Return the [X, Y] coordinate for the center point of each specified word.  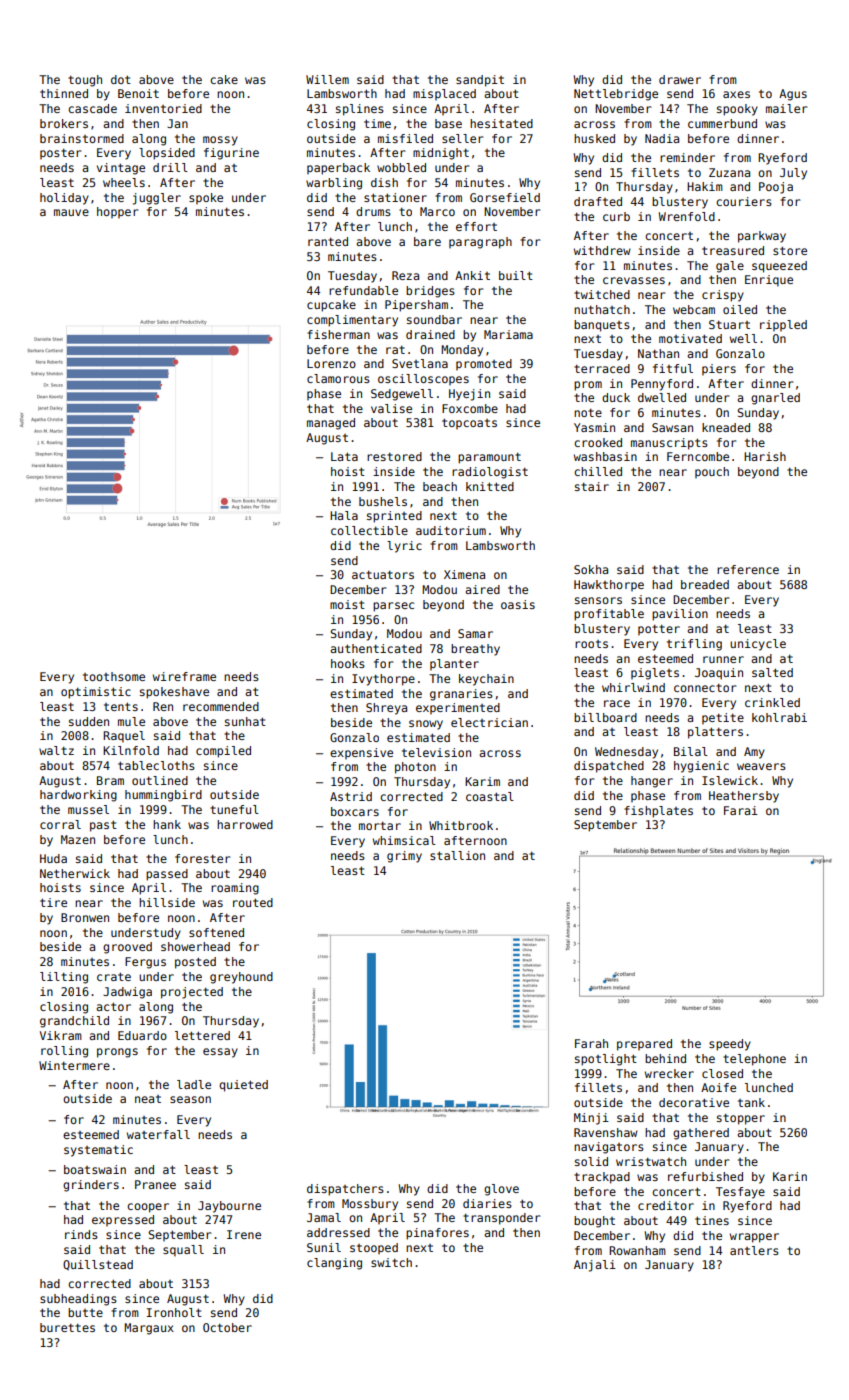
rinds [81, 1234]
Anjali [595, 1266]
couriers [744, 201]
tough [85, 81]
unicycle [758, 645]
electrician [489, 722]
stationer [395, 197]
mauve [71, 212]
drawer [680, 79]
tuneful [234, 809]
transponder [501, 1219]
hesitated [501, 123]
